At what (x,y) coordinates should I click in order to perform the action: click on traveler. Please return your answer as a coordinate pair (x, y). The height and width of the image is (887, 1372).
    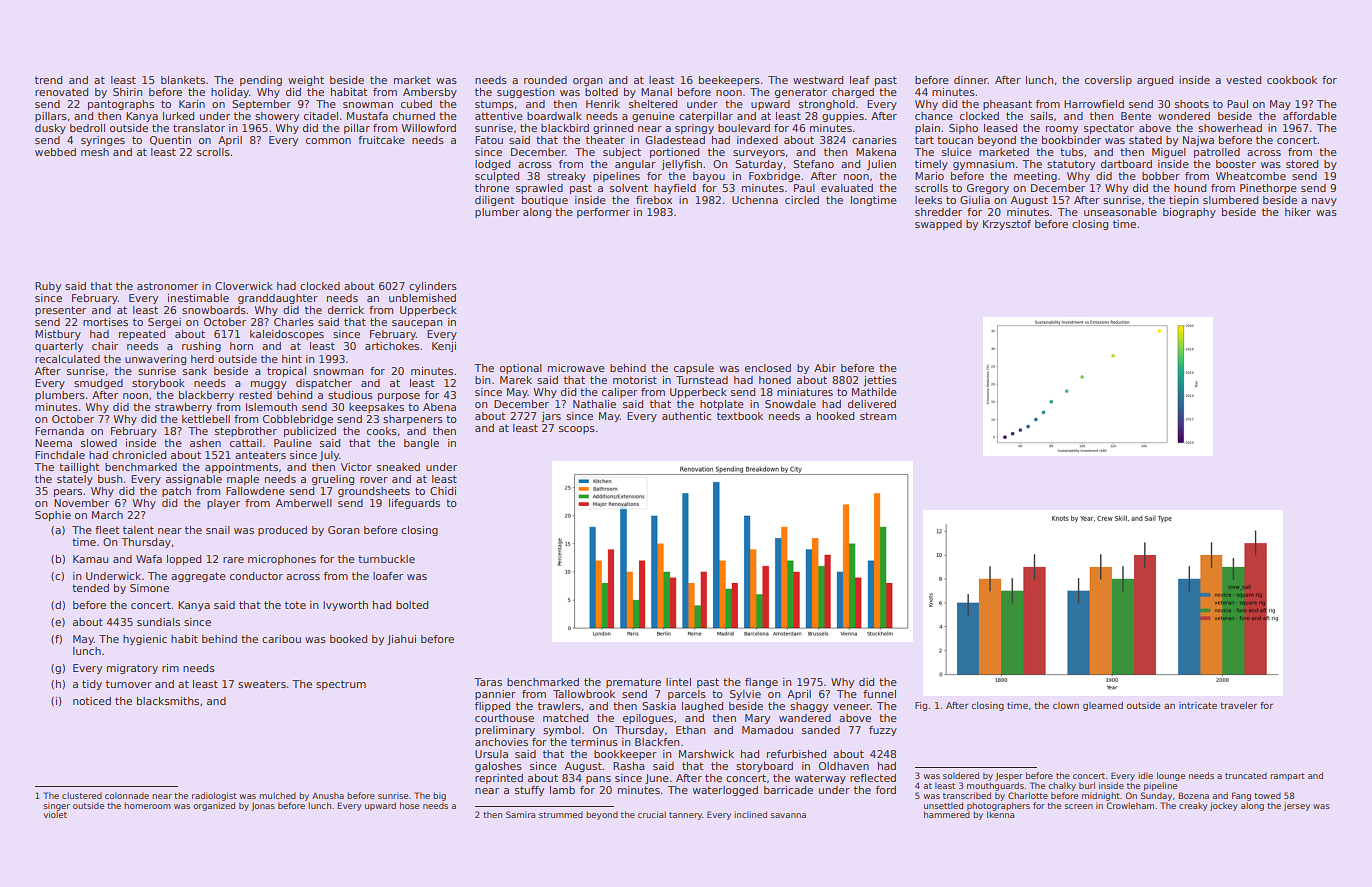
    Looking at the image, I should click on (1238, 705).
